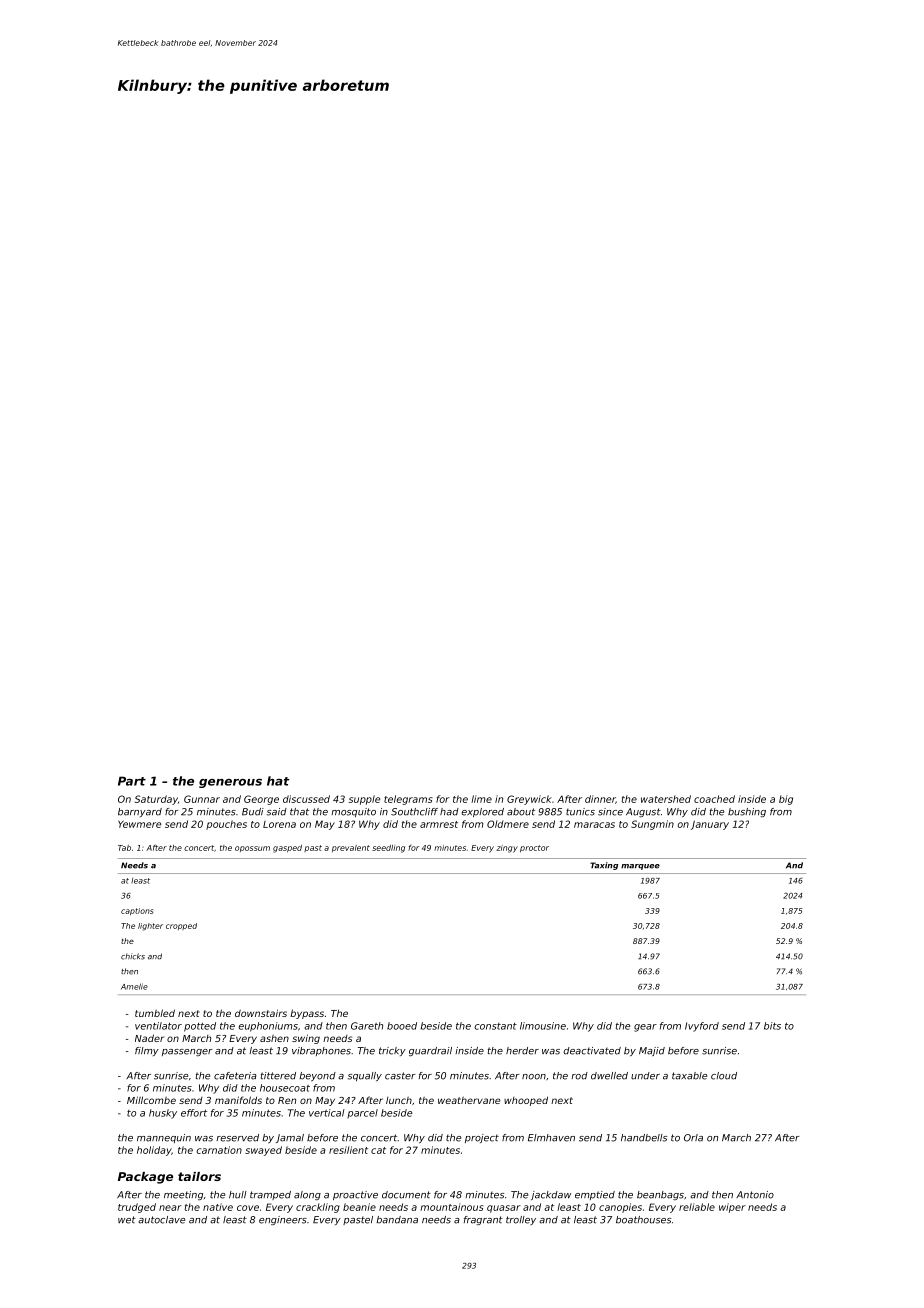  I want to click on January, so click(710, 825).
